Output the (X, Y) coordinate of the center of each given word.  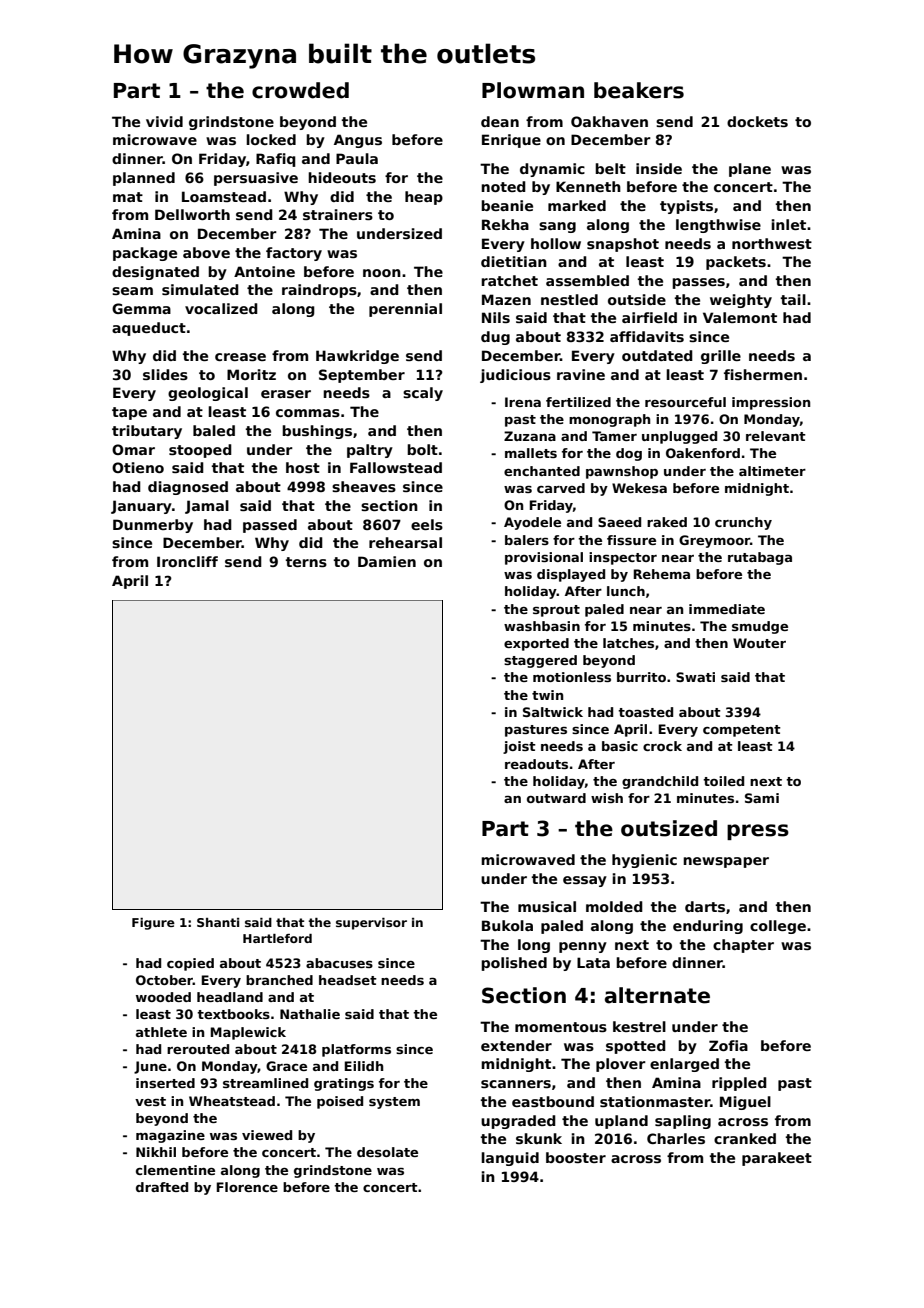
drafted (162, 1187)
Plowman (533, 90)
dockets (757, 121)
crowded (300, 90)
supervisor (371, 924)
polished (514, 964)
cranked (745, 1138)
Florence (247, 1187)
